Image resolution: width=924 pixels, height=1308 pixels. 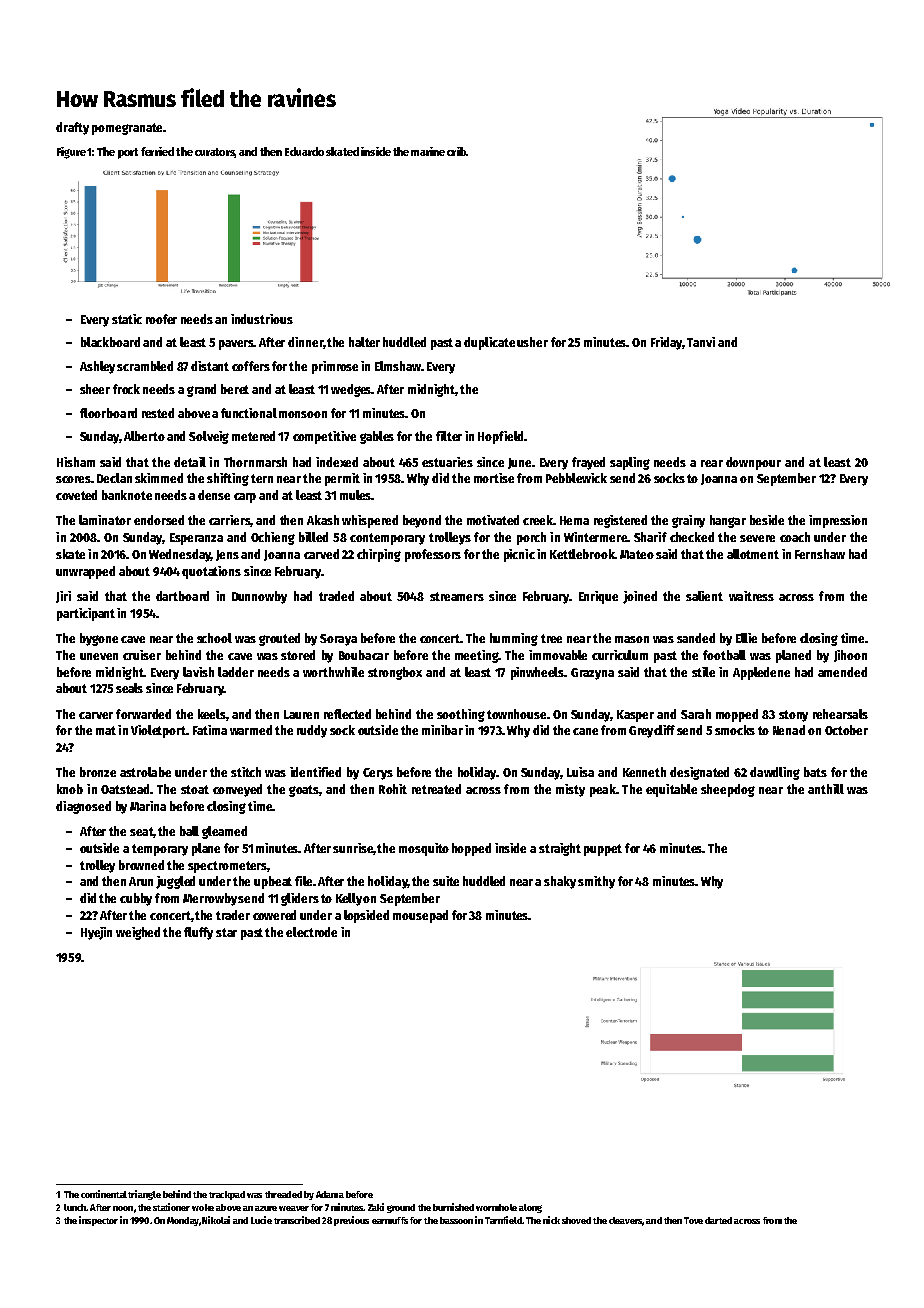 What do you see at coordinates (701, 342) in the document?
I see `Tanvi` at bounding box center [701, 342].
